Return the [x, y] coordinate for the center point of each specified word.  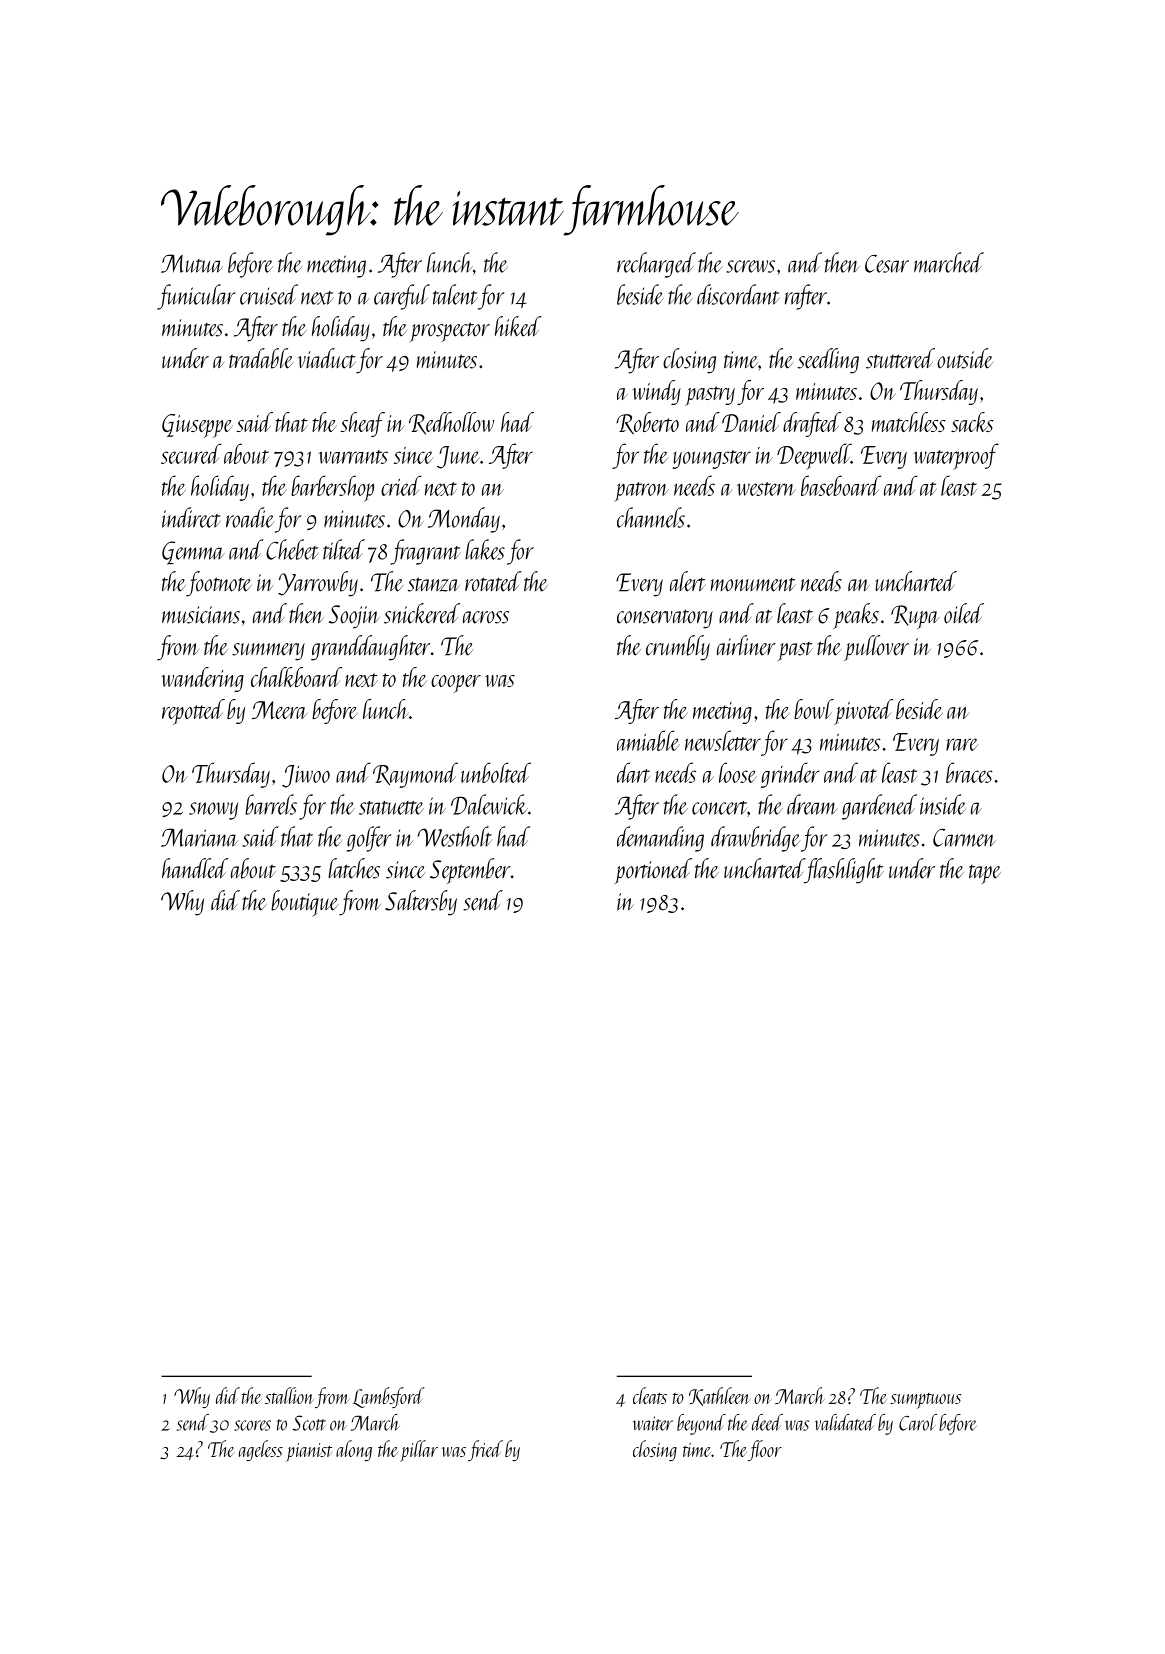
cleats [650, 1395]
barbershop [332, 488]
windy [656, 392]
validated [845, 1422]
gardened [879, 807]
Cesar [887, 264]
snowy [213, 811]
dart [633, 772]
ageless [261, 1450]
